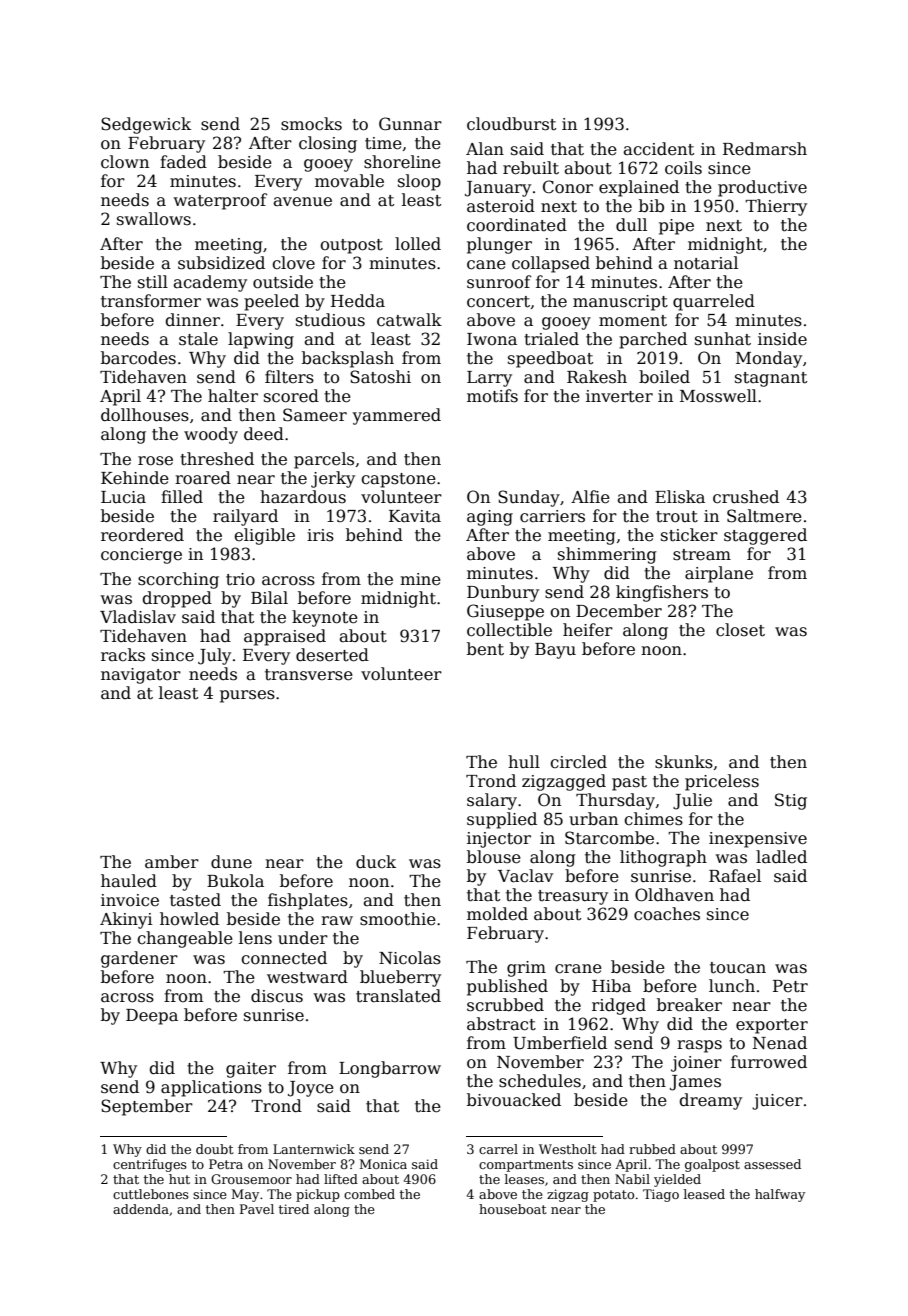 The height and width of the page is (1316, 908). Describe the element at coordinates (145, 415) in the page. I see `dollhouses` at that location.
